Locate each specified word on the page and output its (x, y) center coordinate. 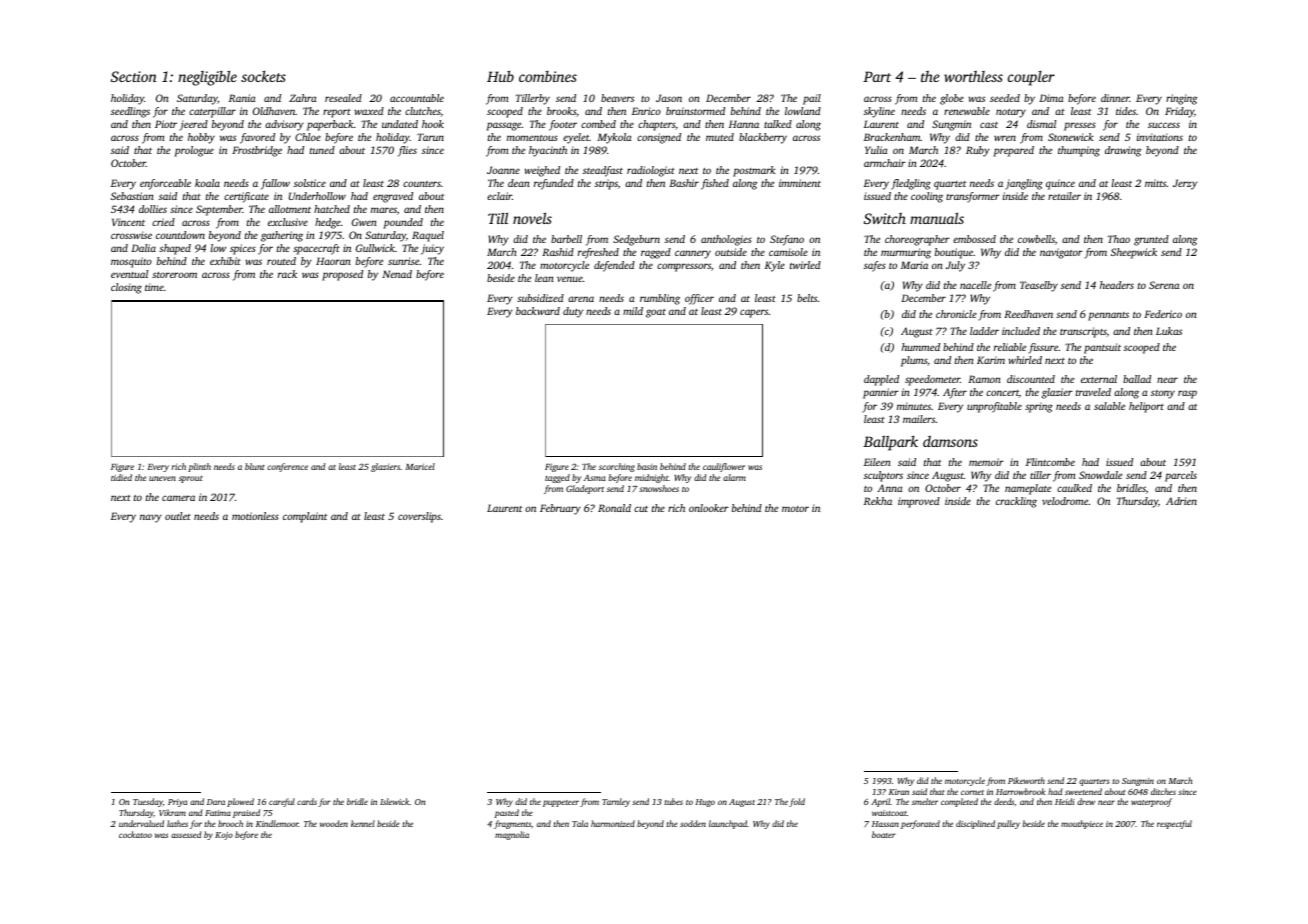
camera (178, 498)
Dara (216, 802)
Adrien (1181, 501)
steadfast (603, 171)
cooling (927, 197)
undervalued (141, 823)
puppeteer (561, 803)
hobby (201, 138)
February (560, 509)
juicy (432, 249)
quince (1060, 184)
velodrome (1065, 501)
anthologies (726, 240)
